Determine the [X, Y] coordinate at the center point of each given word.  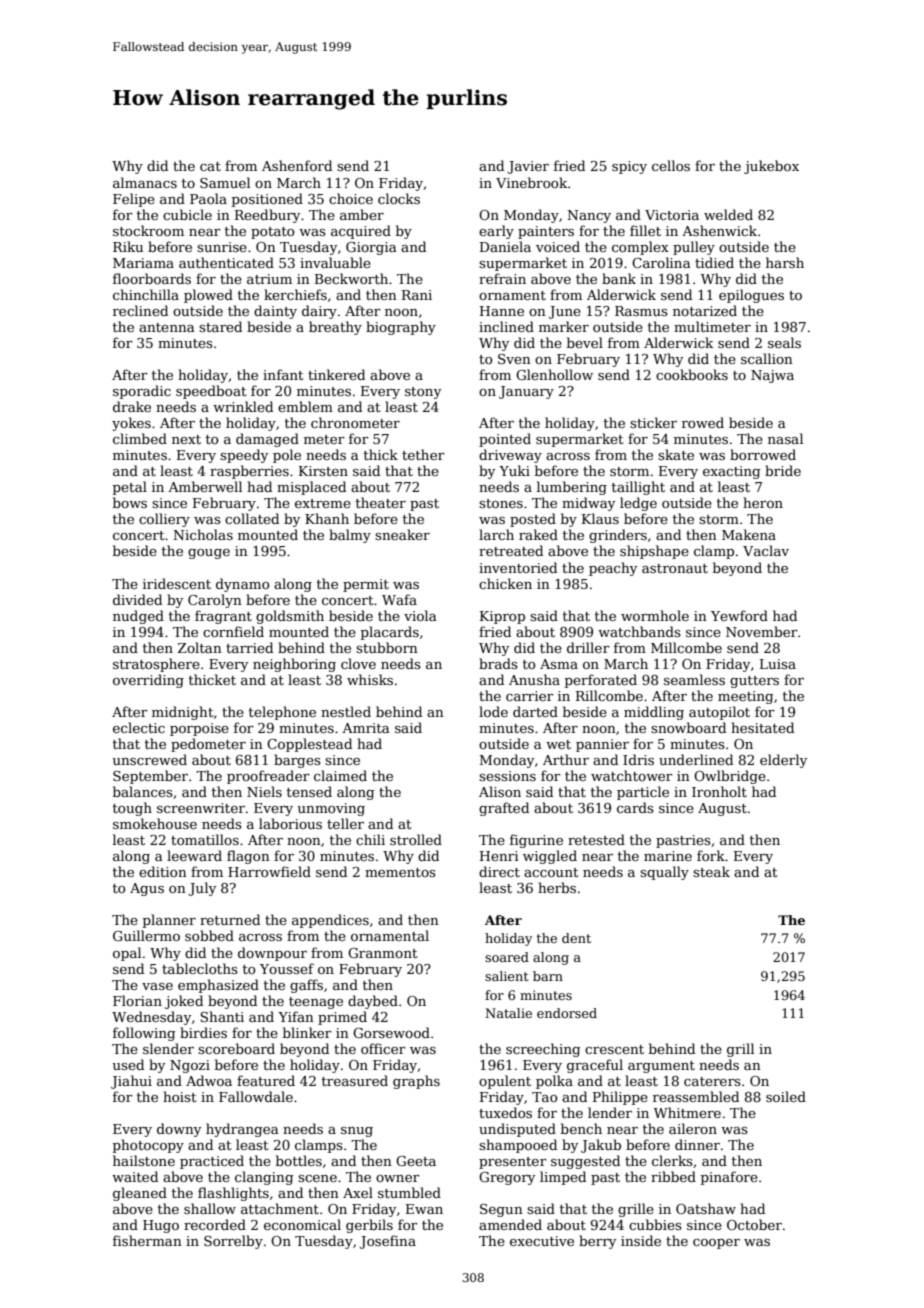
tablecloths [200, 968]
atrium [269, 279]
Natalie [508, 1013]
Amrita [366, 728]
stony [423, 393]
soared [507, 957]
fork [711, 855]
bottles [299, 1160]
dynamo [242, 585]
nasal [785, 438]
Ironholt [719, 791]
